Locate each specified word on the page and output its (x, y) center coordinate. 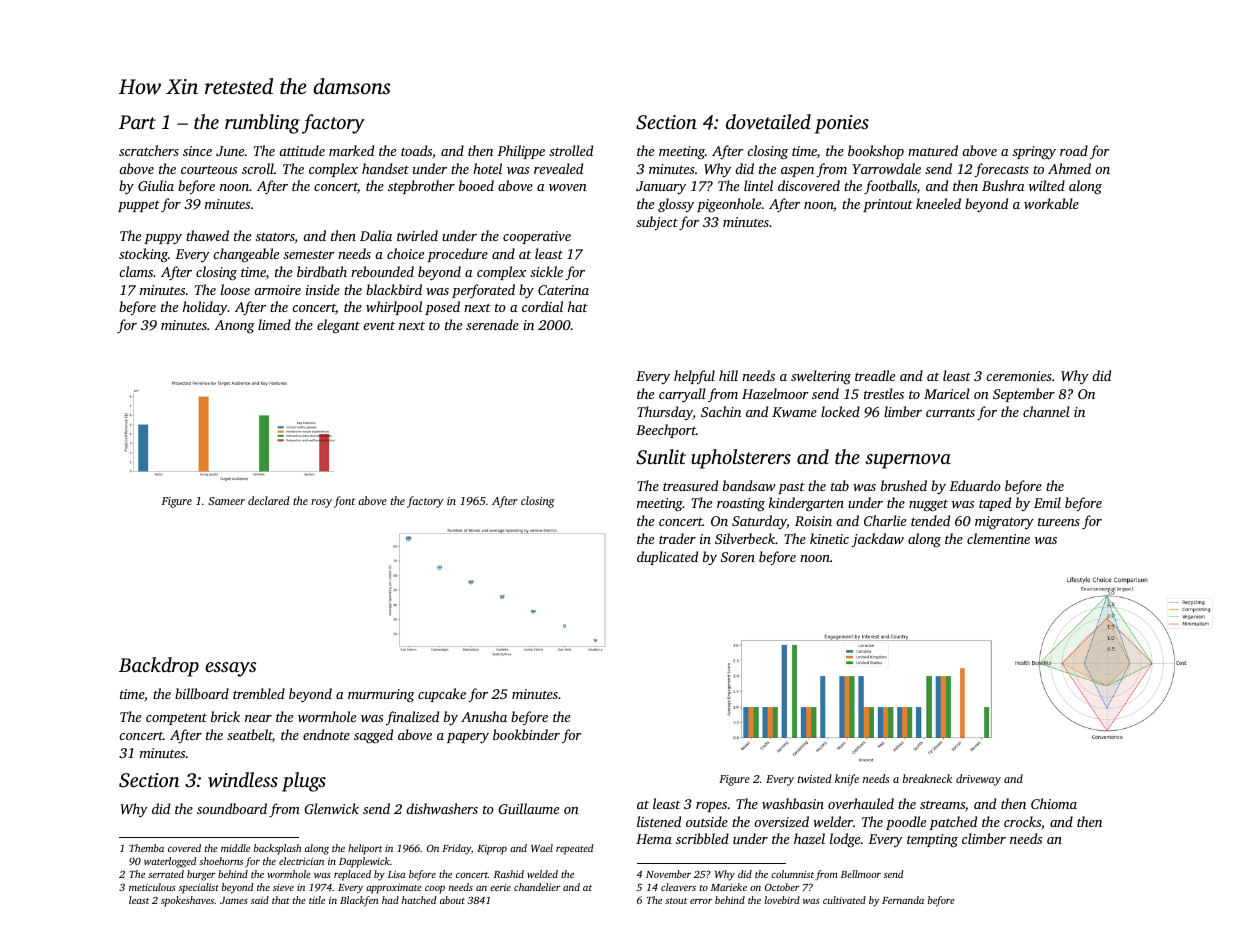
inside (323, 289)
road (1074, 150)
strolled (571, 150)
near (258, 718)
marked (351, 150)
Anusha (484, 716)
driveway (978, 780)
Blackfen (359, 901)
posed (442, 308)
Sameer (226, 501)
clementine (998, 538)
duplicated (667, 558)
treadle (875, 375)
